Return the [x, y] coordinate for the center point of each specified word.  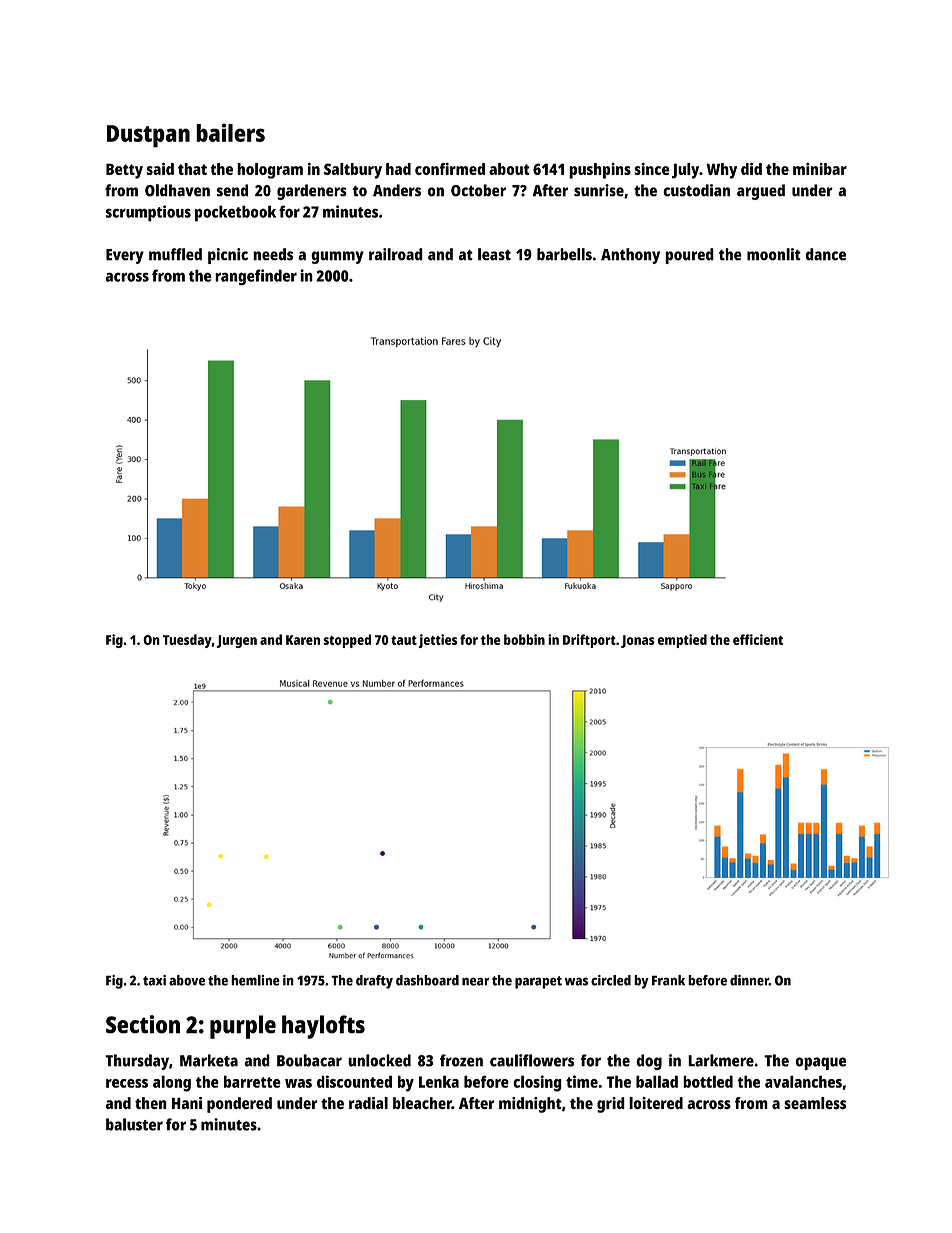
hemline [255, 980]
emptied [682, 641]
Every [125, 256]
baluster [134, 1124]
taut [404, 640]
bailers [230, 133]
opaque [821, 1063]
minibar [820, 169]
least [494, 254]
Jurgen [236, 641]
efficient [758, 639]
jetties [437, 641]
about [509, 169]
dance [826, 254]
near [475, 981]
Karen [303, 640]
